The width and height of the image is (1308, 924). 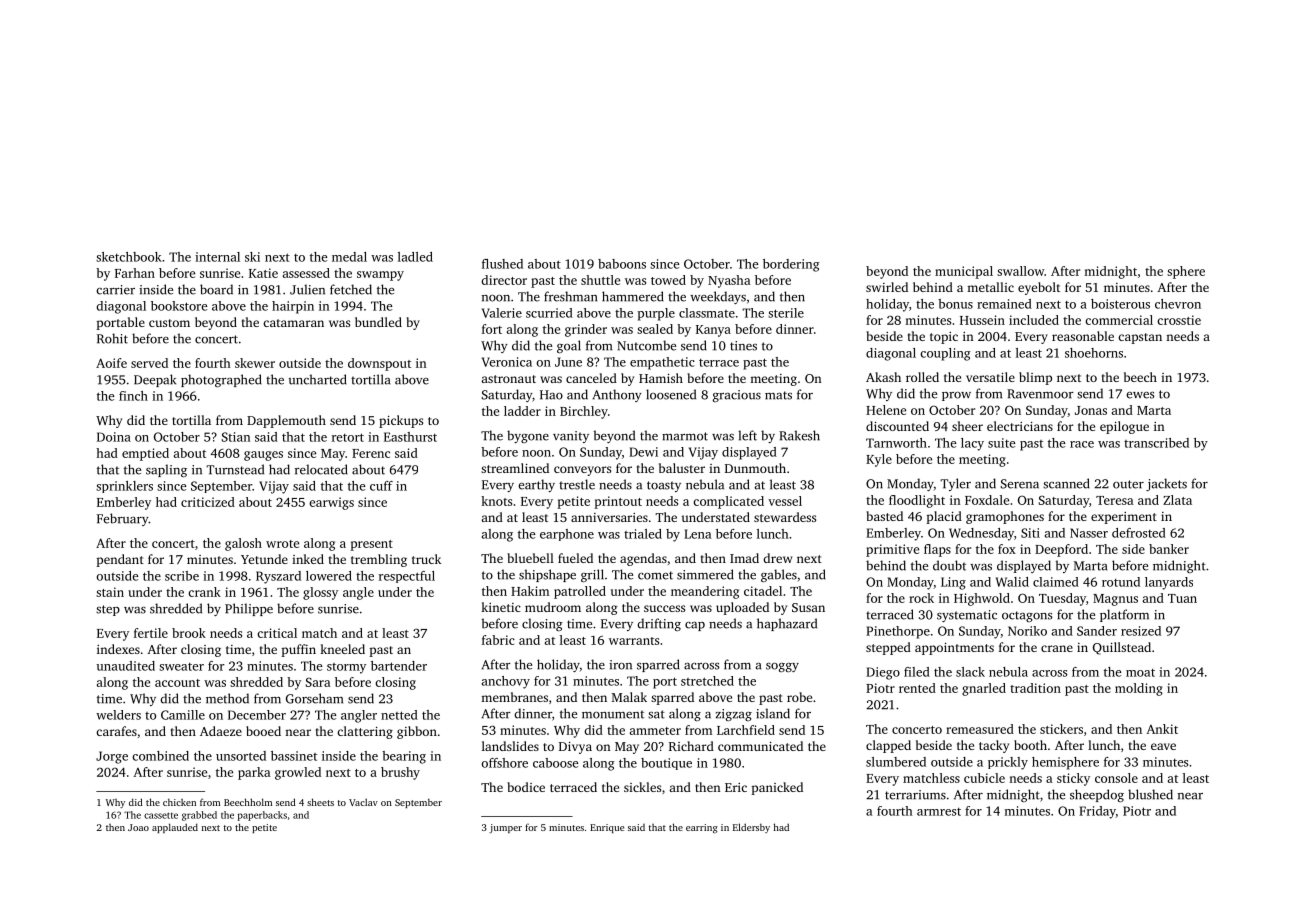 What do you see at coordinates (371, 453) in the image?
I see `Ferenc` at bounding box center [371, 453].
